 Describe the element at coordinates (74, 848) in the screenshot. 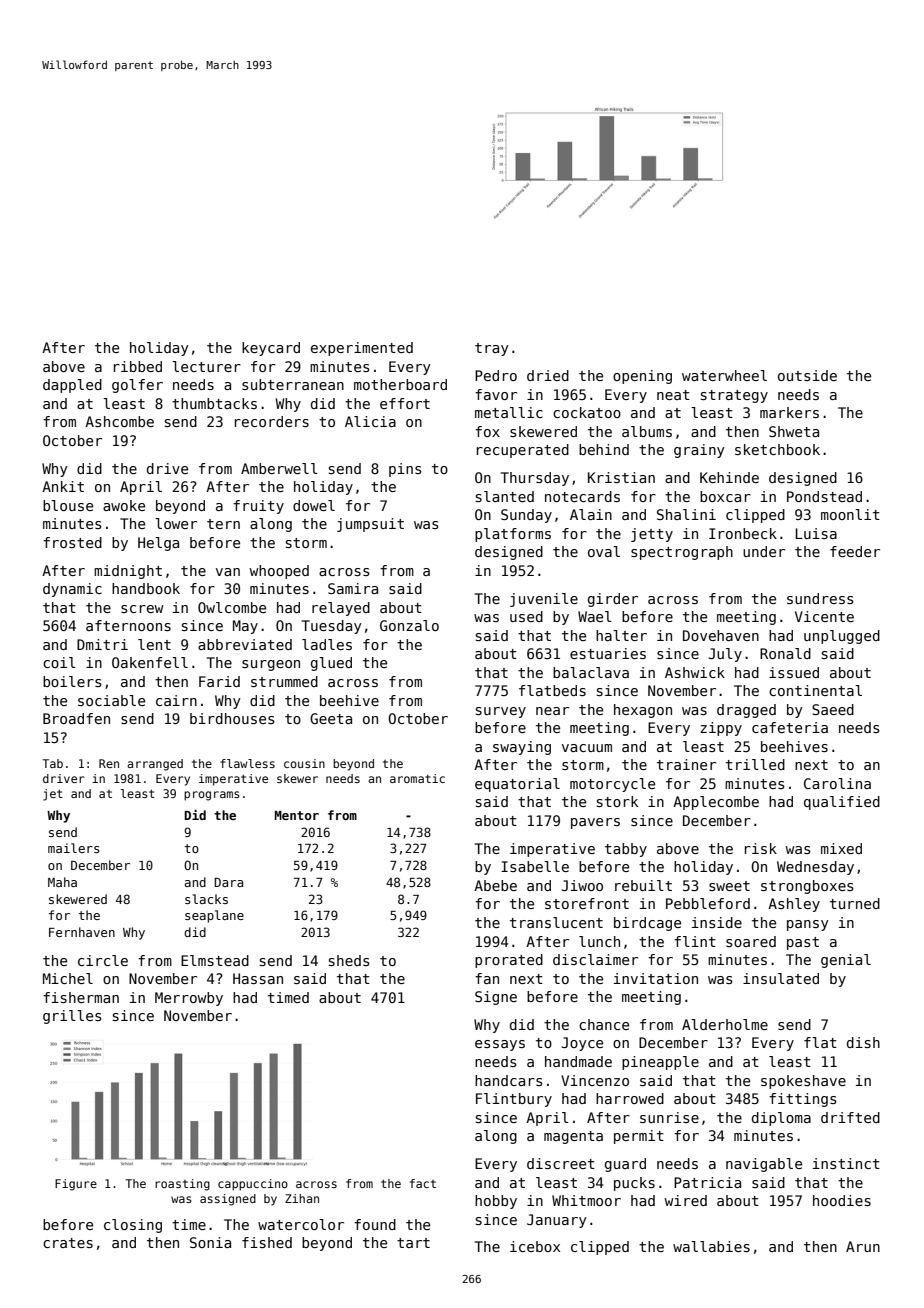

I see `mailers` at that location.
